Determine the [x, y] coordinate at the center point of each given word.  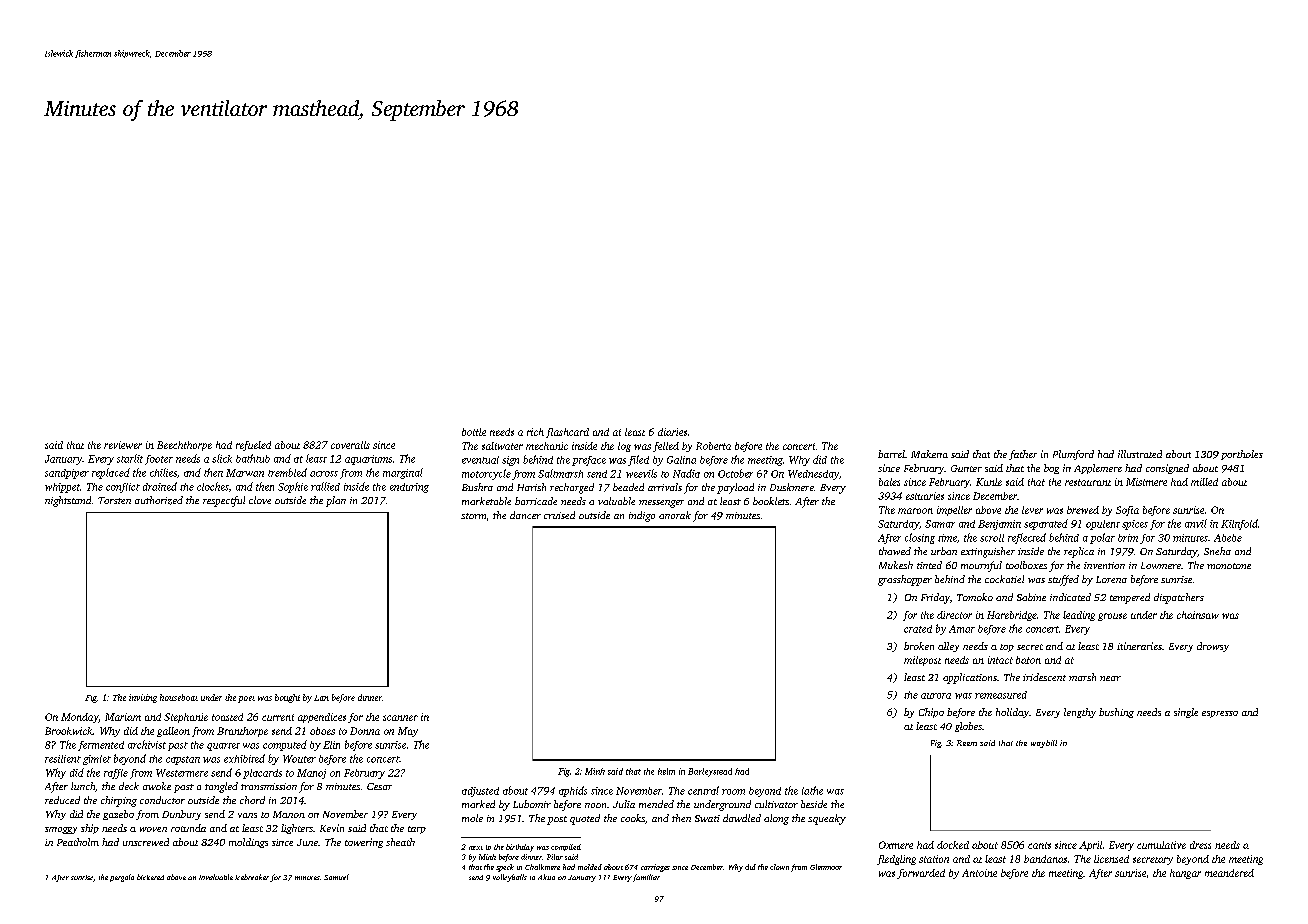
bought [287, 698]
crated [918, 629]
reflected [1027, 538]
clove [260, 500]
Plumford [1073, 455]
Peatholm [78, 842]
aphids [573, 791]
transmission [269, 786]
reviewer [123, 445]
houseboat [179, 697]
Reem [967, 743]
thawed [895, 551]
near [1110, 678]
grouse [1112, 617]
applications [970, 678]
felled [666, 447]
